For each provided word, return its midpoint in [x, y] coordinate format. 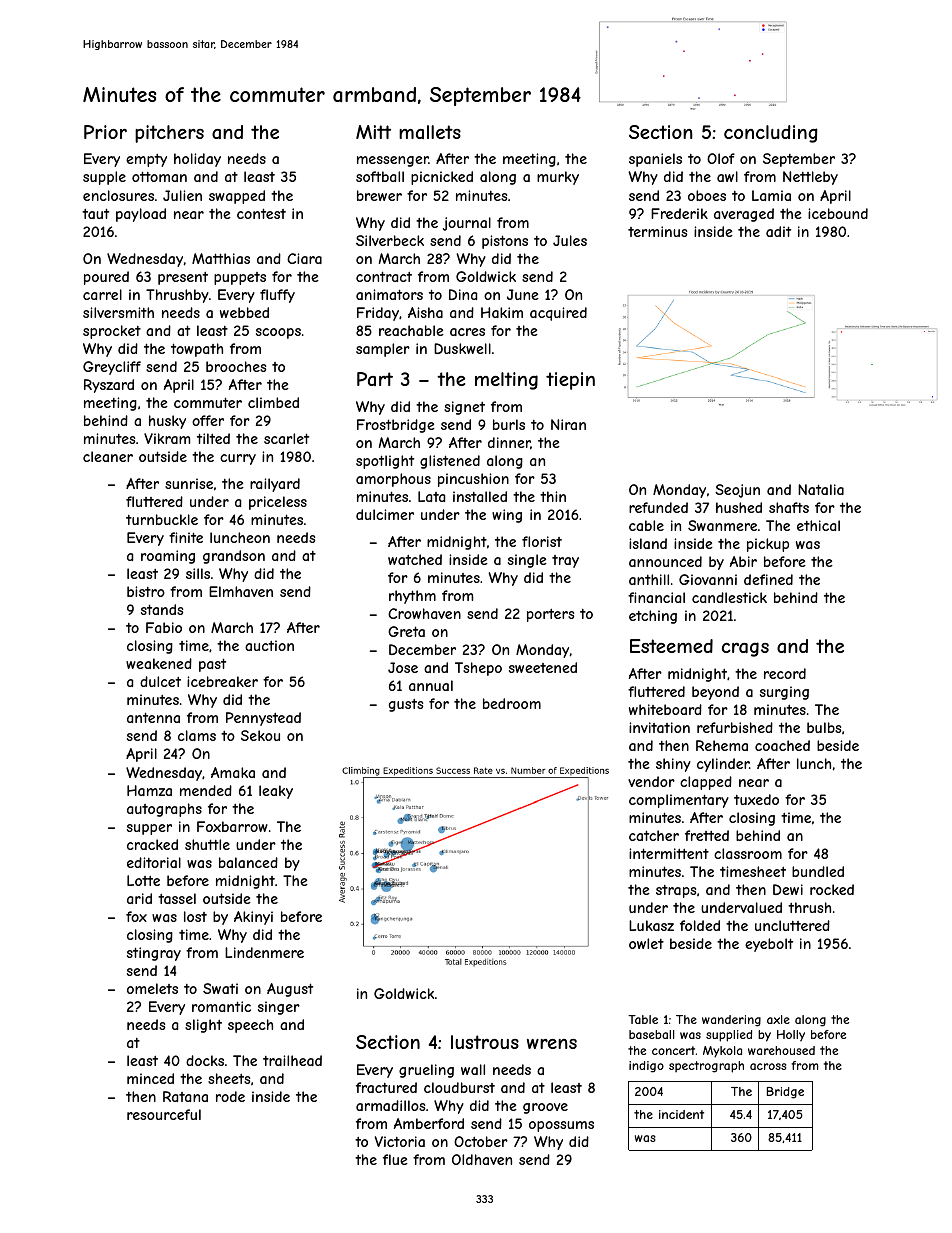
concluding [771, 134]
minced [150, 1078]
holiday [197, 160]
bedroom [512, 703]
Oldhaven [482, 1159]
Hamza [149, 790]
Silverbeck [390, 240]
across [768, 1066]
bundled [818, 871]
